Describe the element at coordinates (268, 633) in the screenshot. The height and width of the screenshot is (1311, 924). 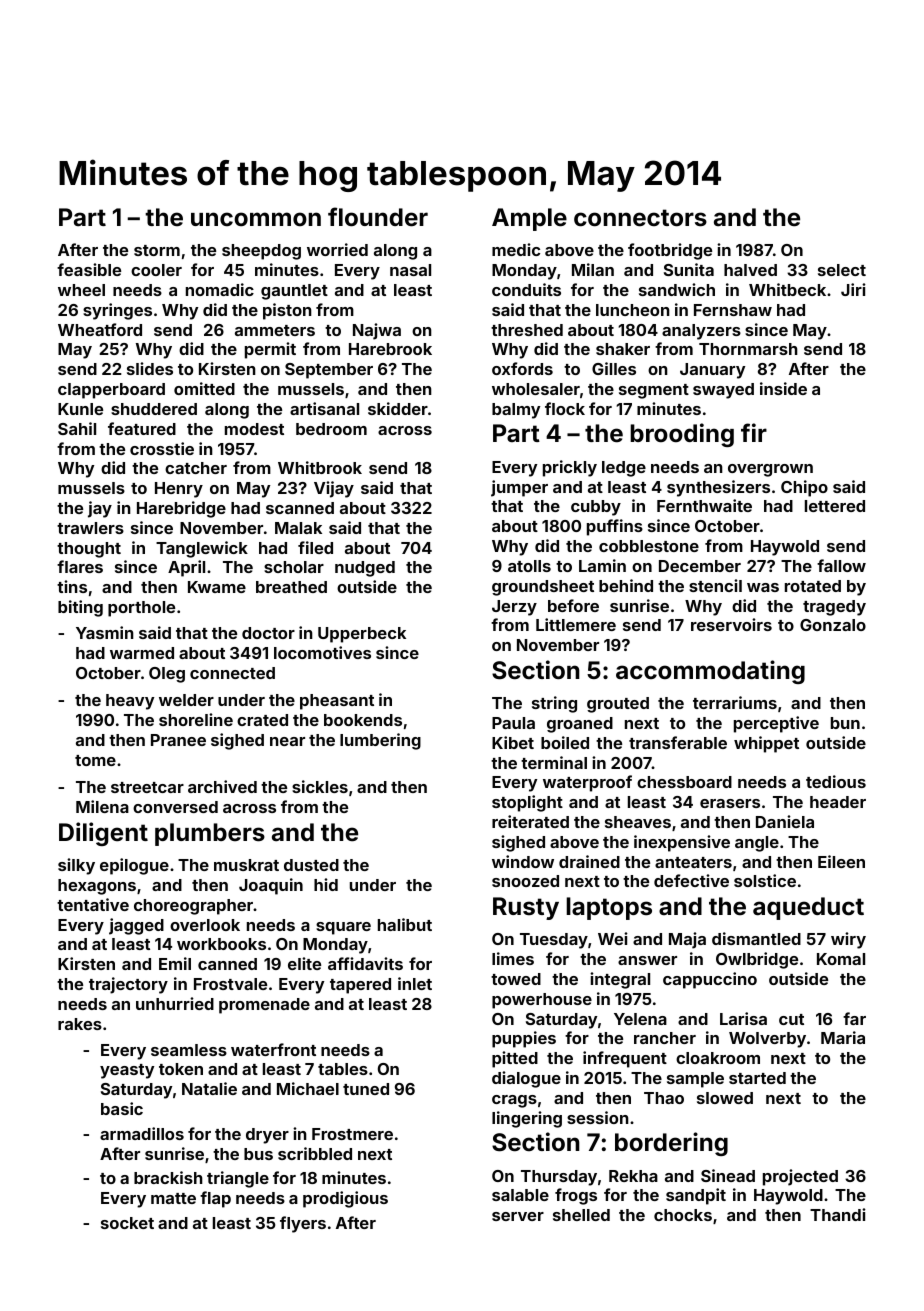
I see `doctor` at that location.
